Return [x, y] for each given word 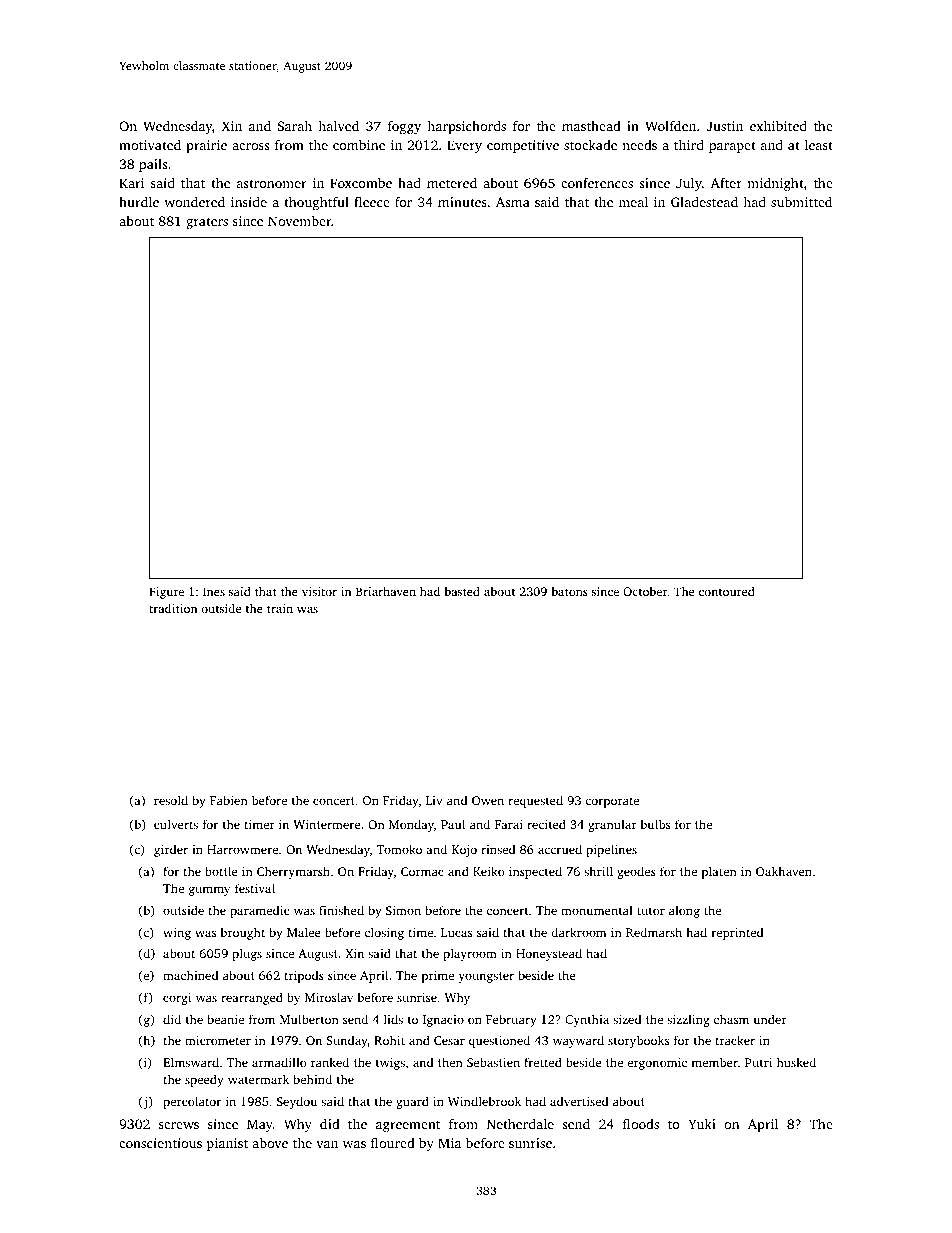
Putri [758, 1062]
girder [171, 850]
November [299, 220]
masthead [591, 126]
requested [535, 801]
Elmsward [191, 1062]
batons [569, 591]
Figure [166, 593]
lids [393, 1019]
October [645, 591]
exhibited [778, 125]
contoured [727, 591]
